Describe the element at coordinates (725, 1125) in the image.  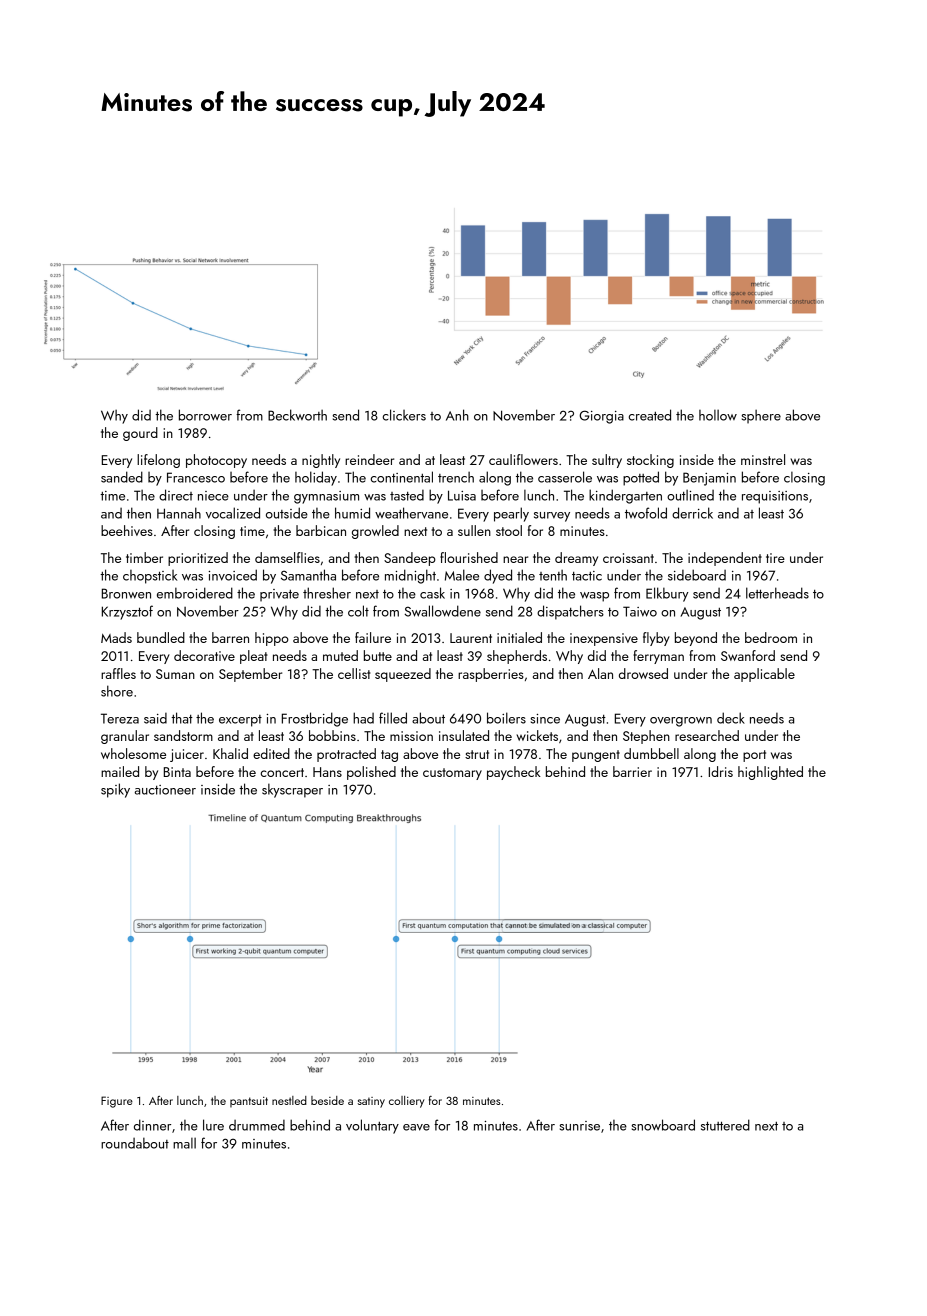
I see `stuttered` at that location.
